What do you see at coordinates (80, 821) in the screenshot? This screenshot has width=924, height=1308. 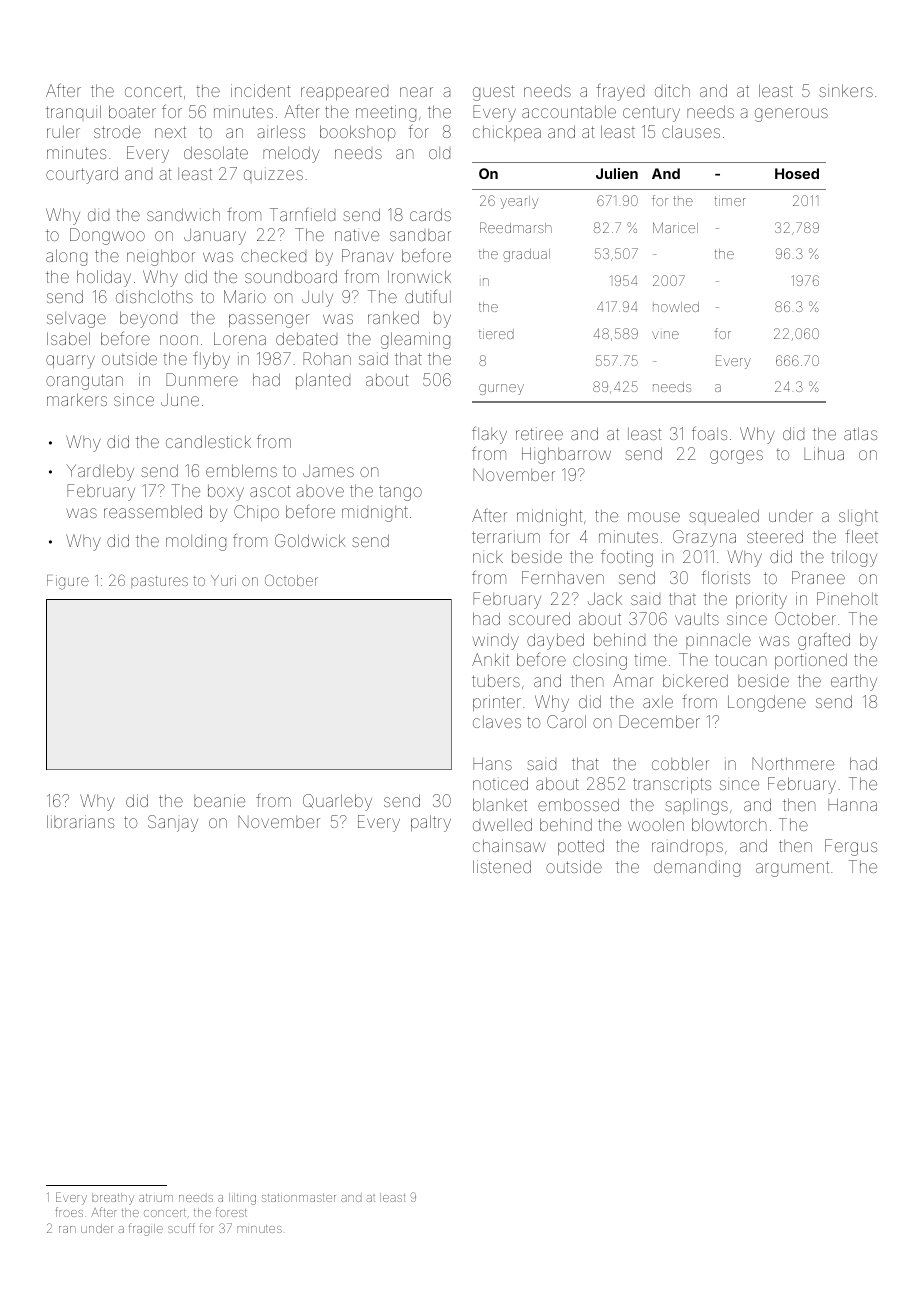 I see `librarians` at bounding box center [80, 821].
